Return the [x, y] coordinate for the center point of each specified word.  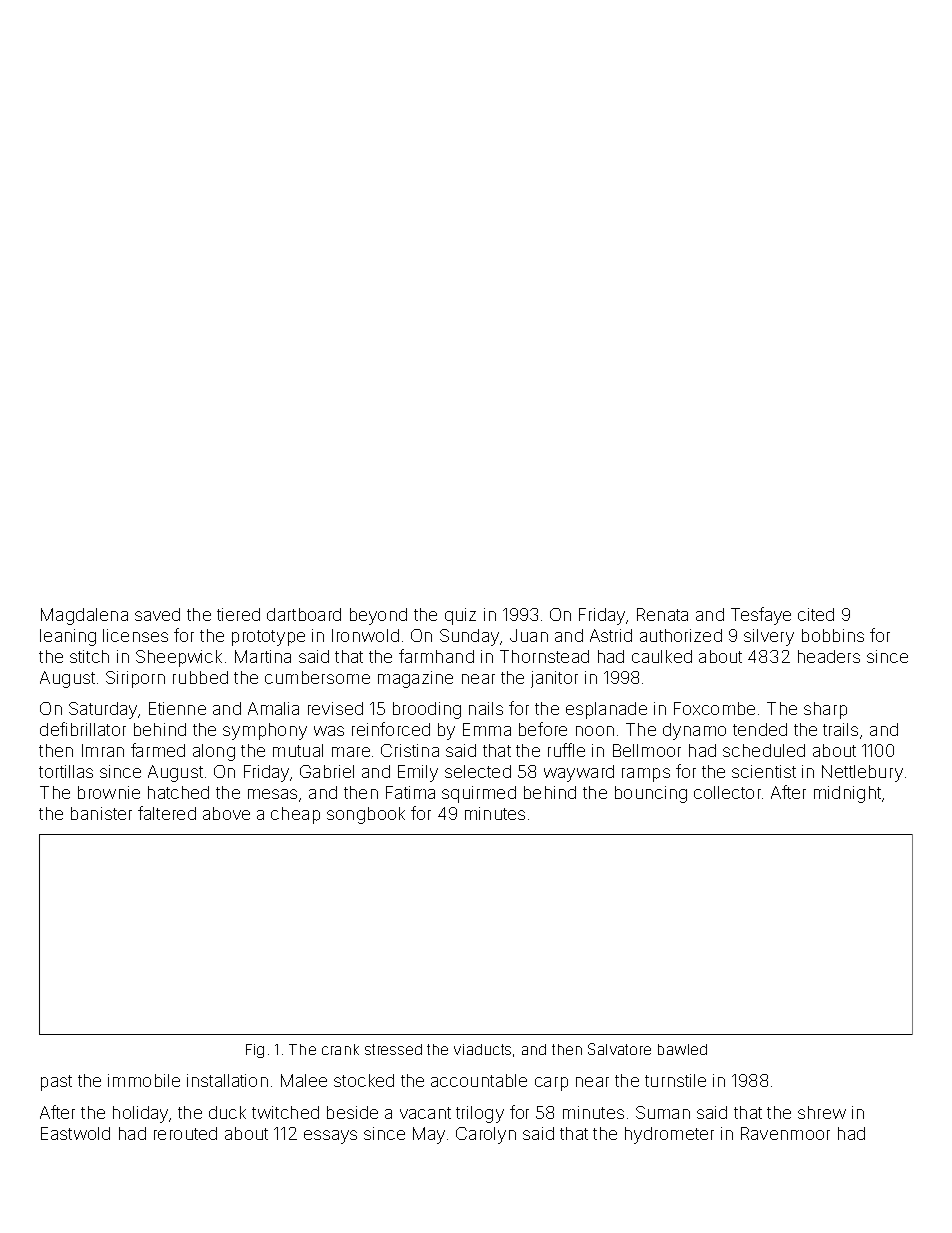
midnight [847, 794]
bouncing [651, 794]
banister [101, 813]
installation [227, 1080]
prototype [268, 638]
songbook [366, 815]
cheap [295, 815]
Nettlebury [862, 773]
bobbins [833, 635]
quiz [460, 616]
